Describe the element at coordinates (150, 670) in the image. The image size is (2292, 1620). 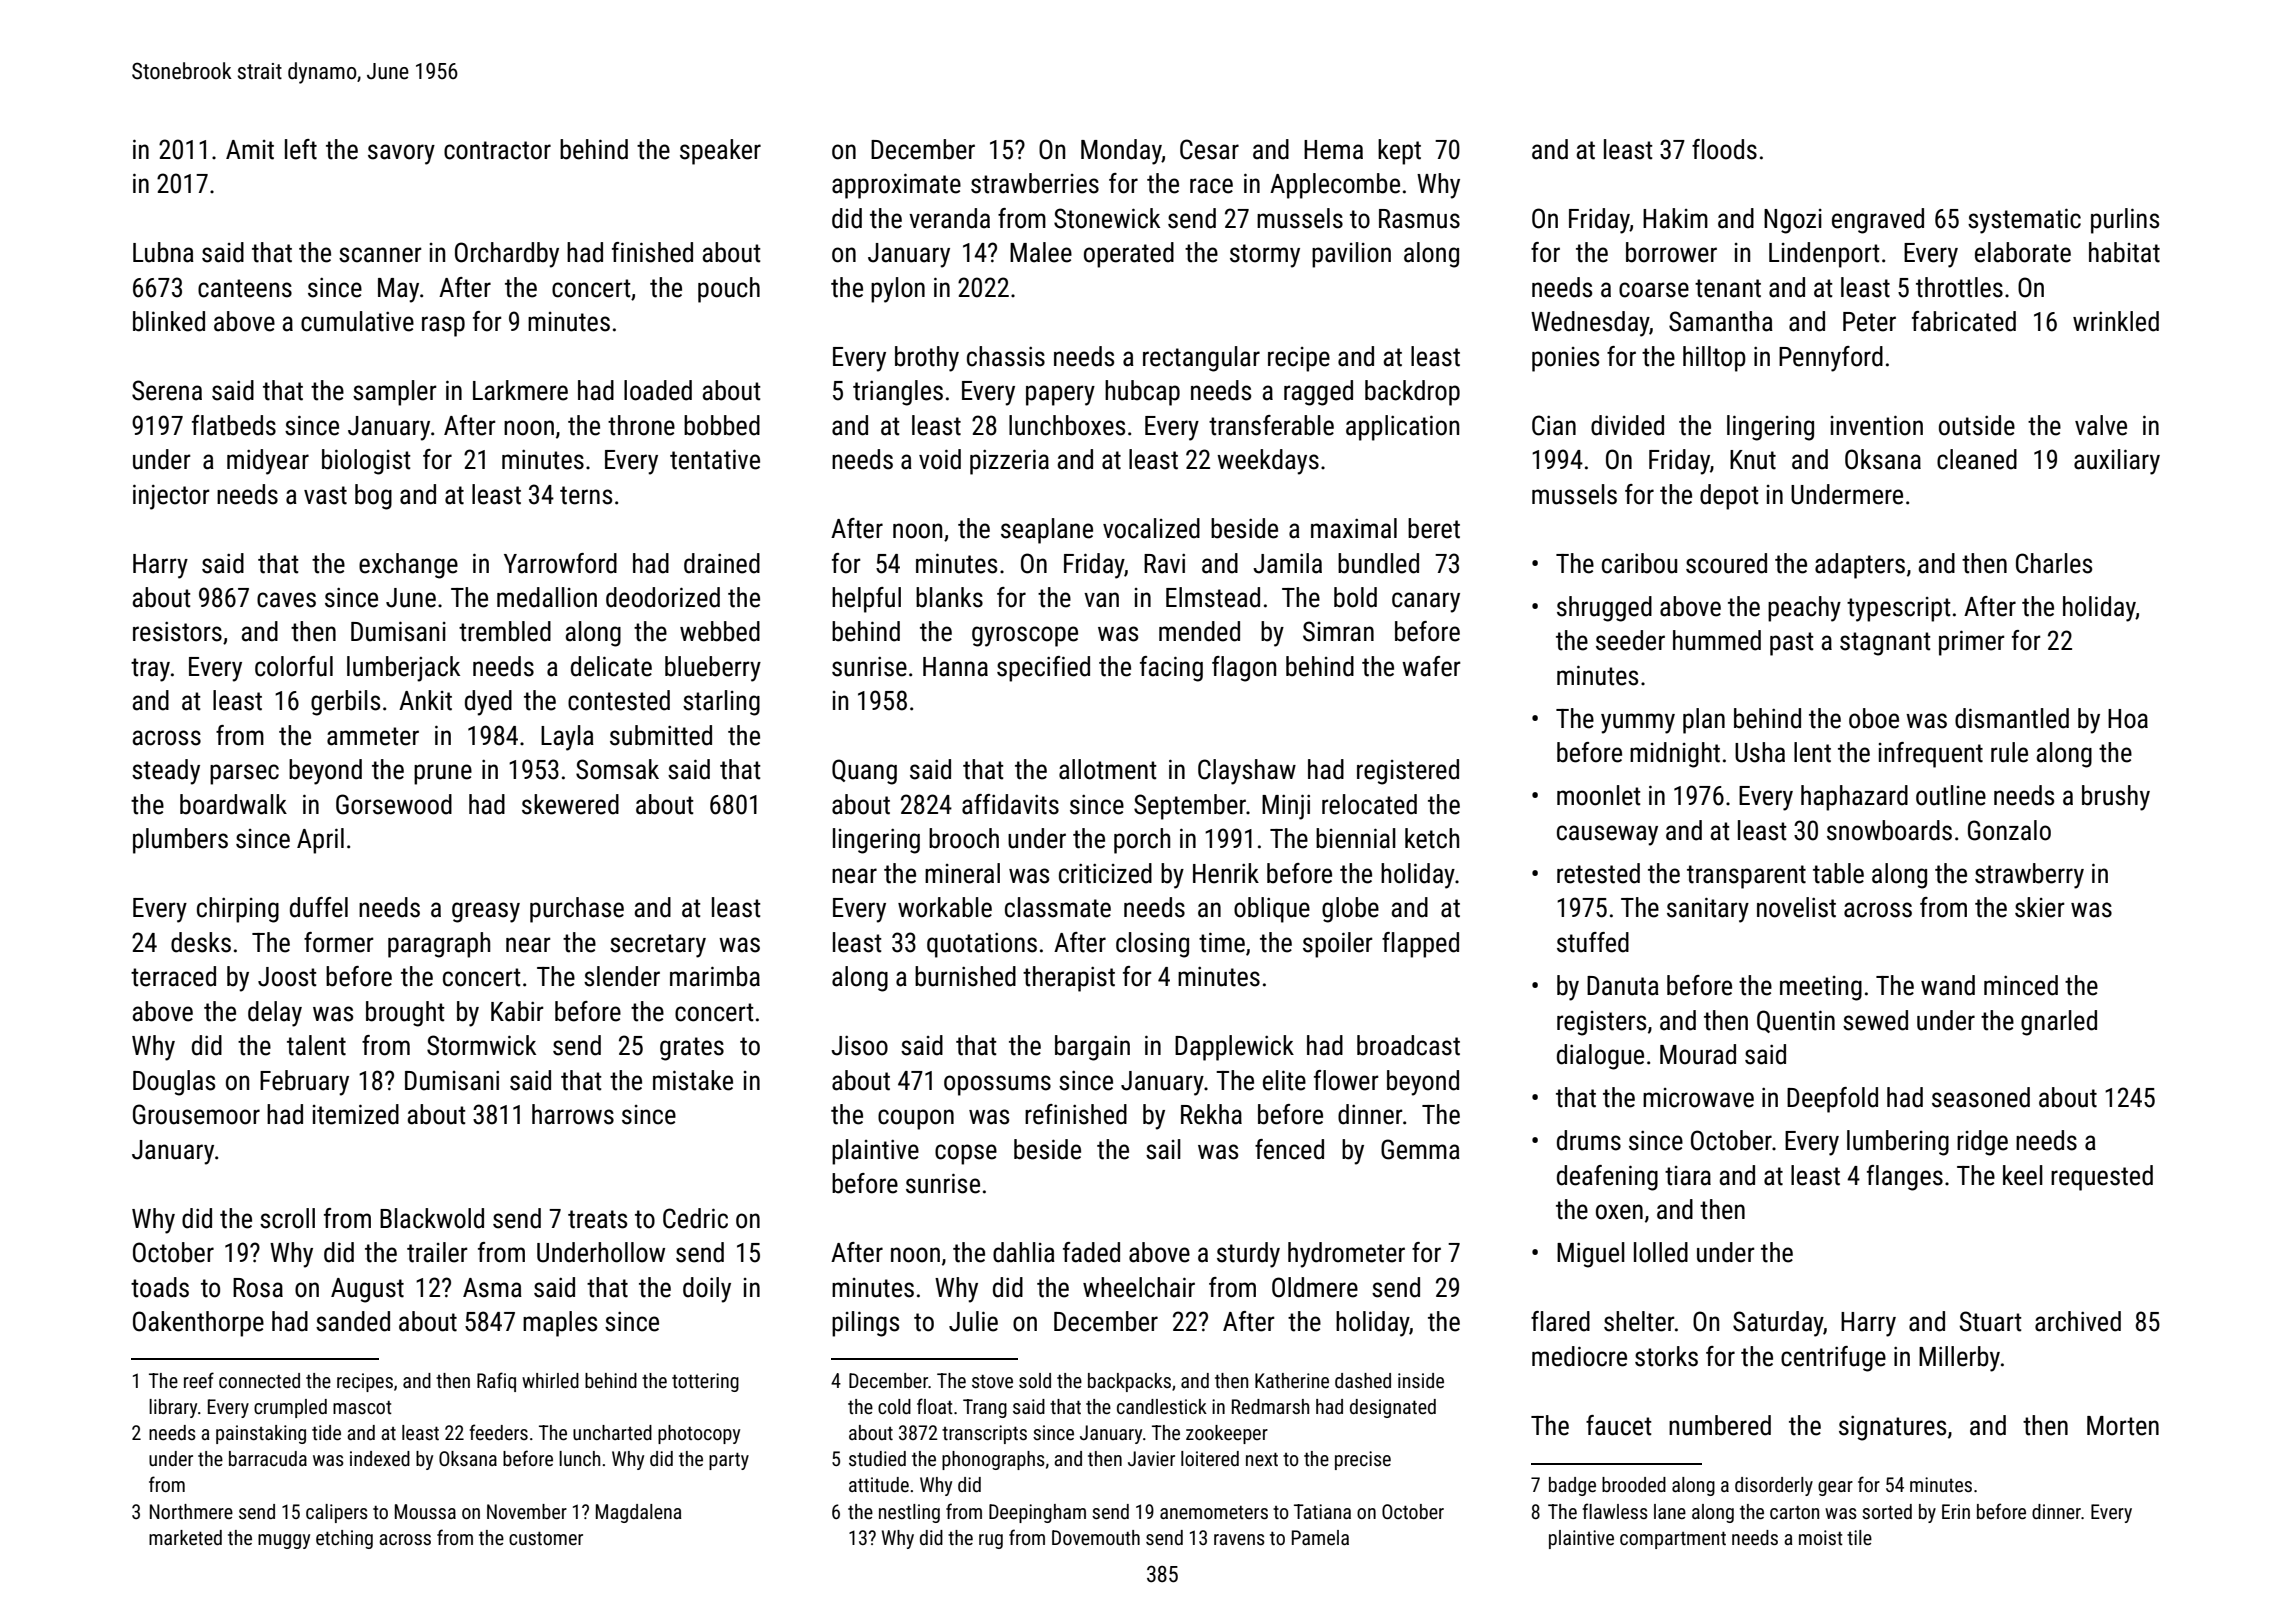
I see `tray` at that location.
